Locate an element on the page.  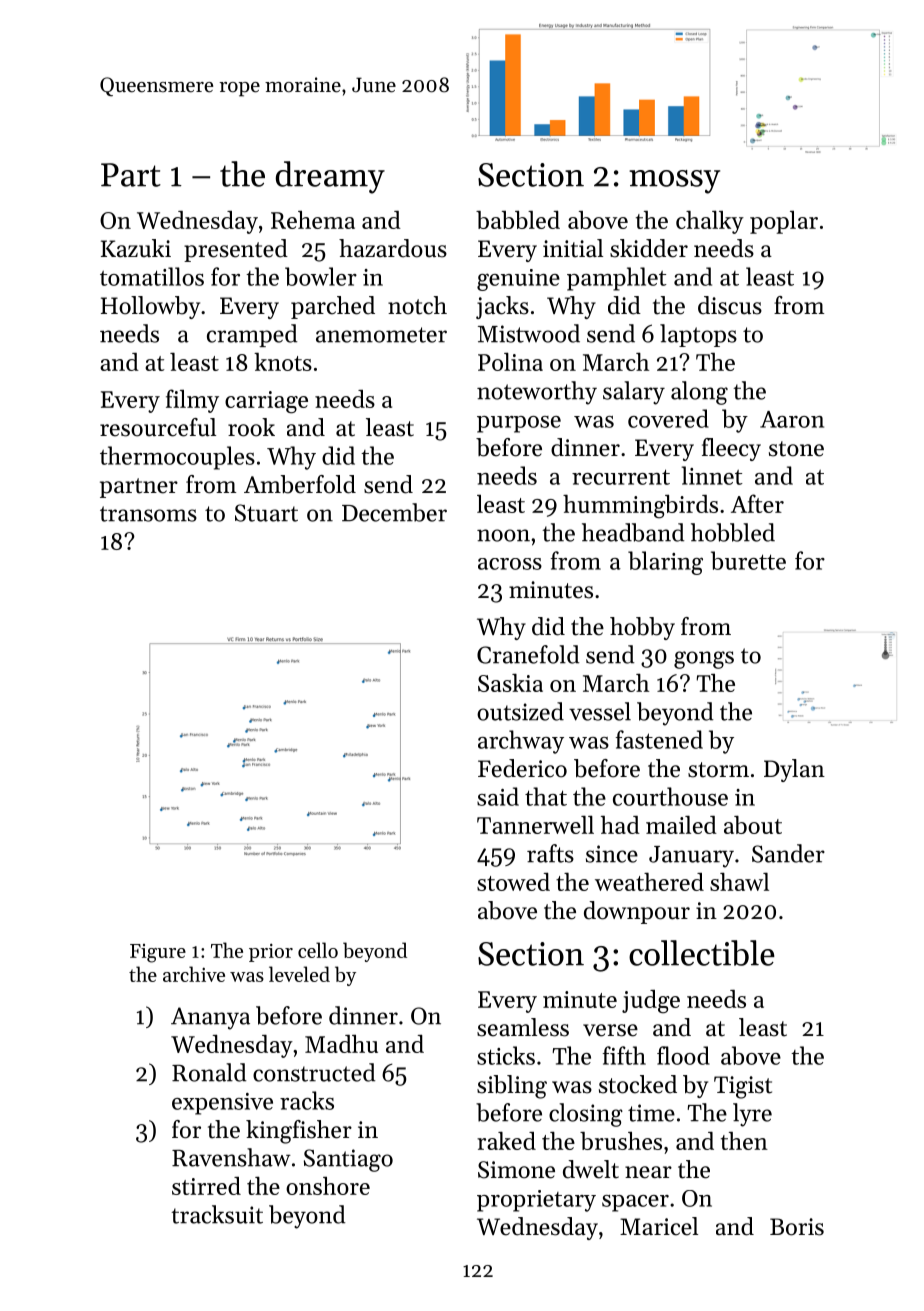
Boris is located at coordinates (797, 1227).
